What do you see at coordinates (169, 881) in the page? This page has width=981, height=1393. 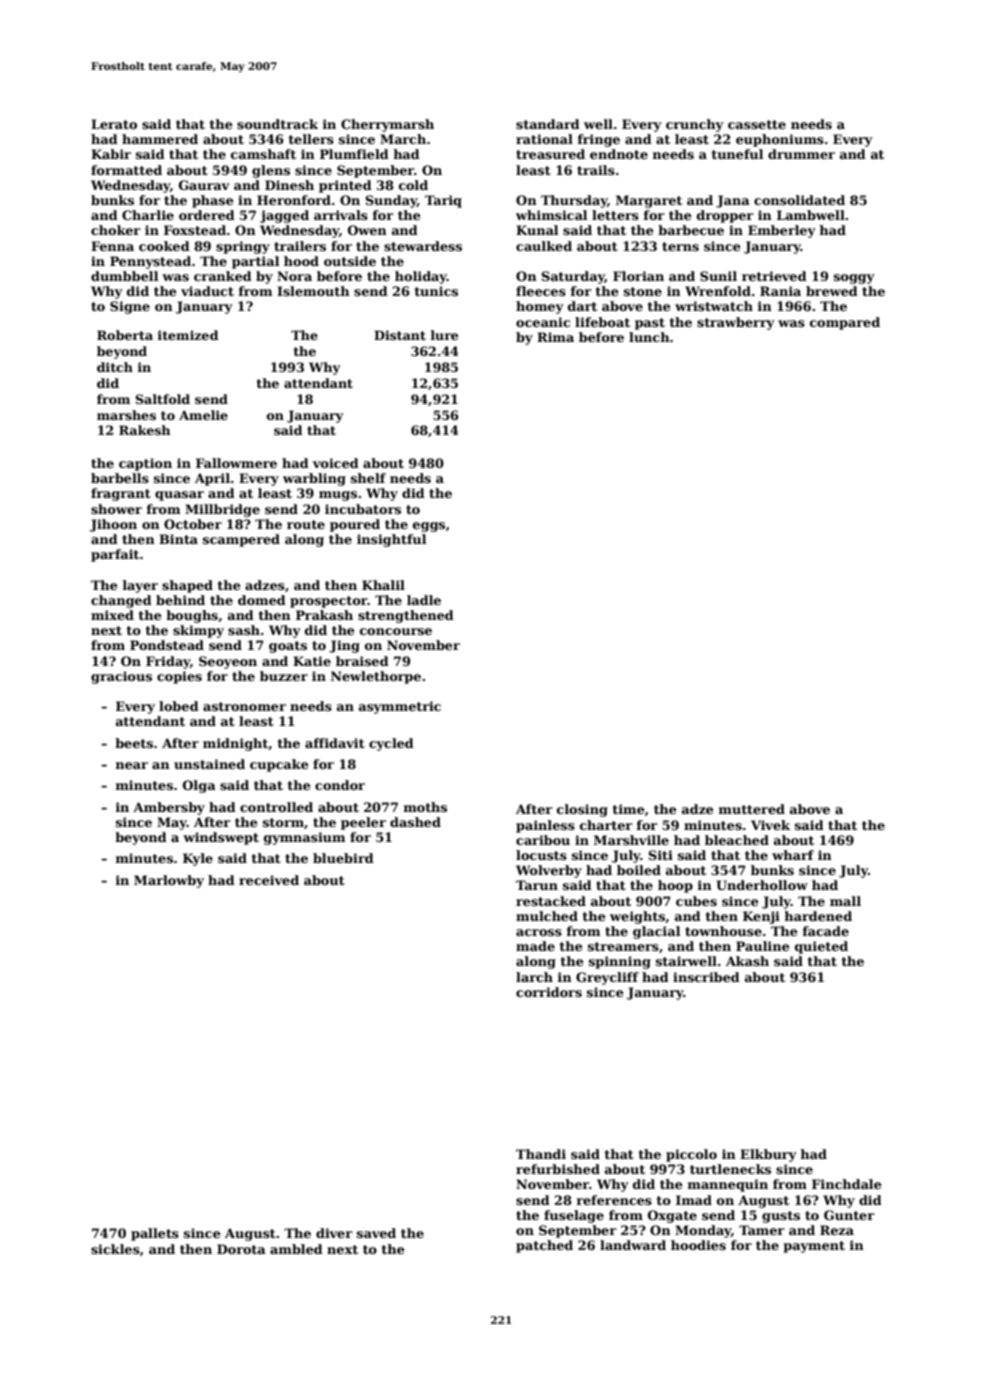 I see `Marlowby` at bounding box center [169, 881].
